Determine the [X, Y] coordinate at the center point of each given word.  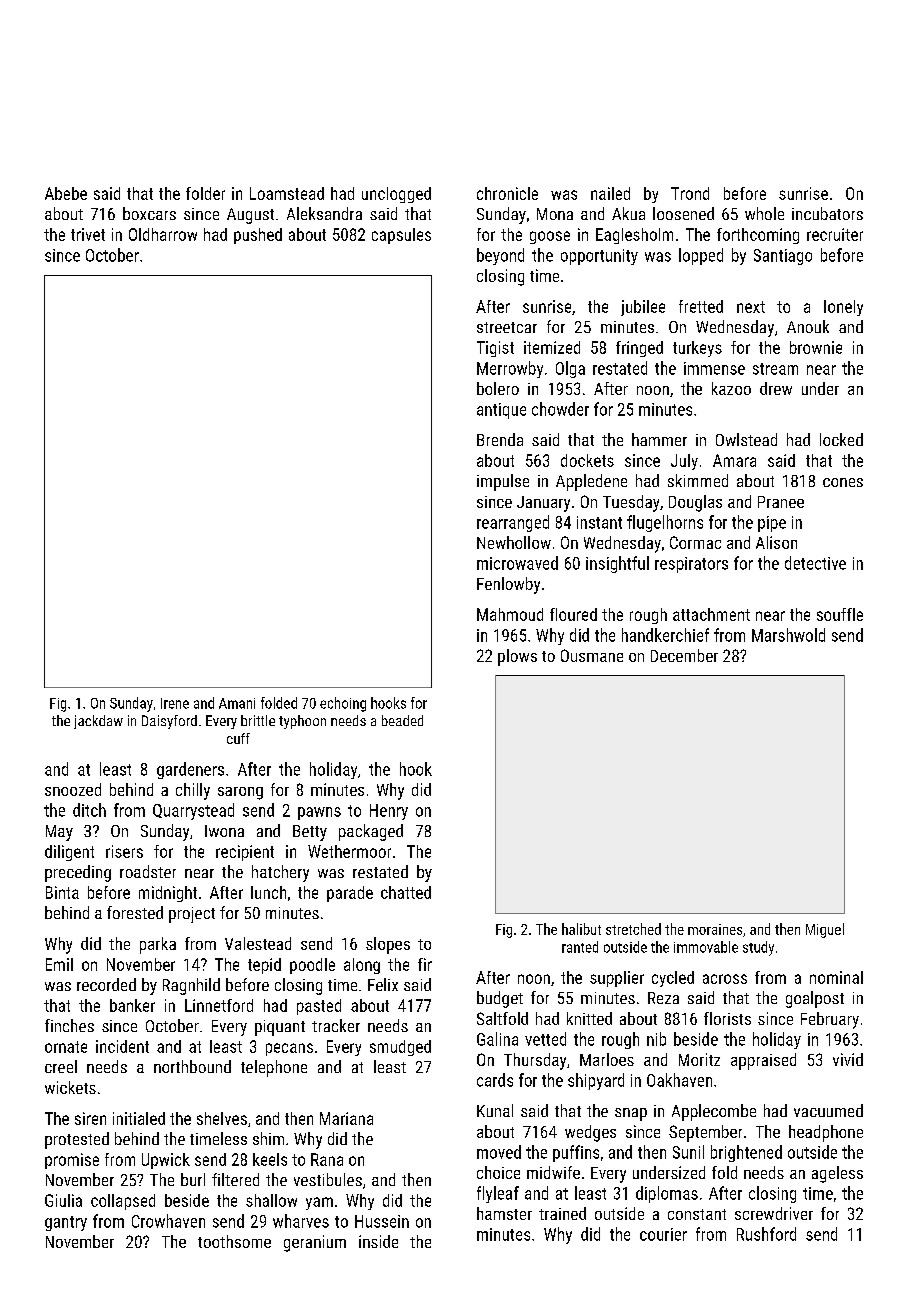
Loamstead [287, 193]
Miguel [825, 930]
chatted [406, 892]
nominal [836, 977]
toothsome [234, 1241]
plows [517, 657]
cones [843, 482]
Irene [175, 703]
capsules [401, 236]
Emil [59, 964]
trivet [88, 234]
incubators [827, 213]
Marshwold [788, 635]
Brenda [500, 439]
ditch [89, 810]
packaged [371, 832]
